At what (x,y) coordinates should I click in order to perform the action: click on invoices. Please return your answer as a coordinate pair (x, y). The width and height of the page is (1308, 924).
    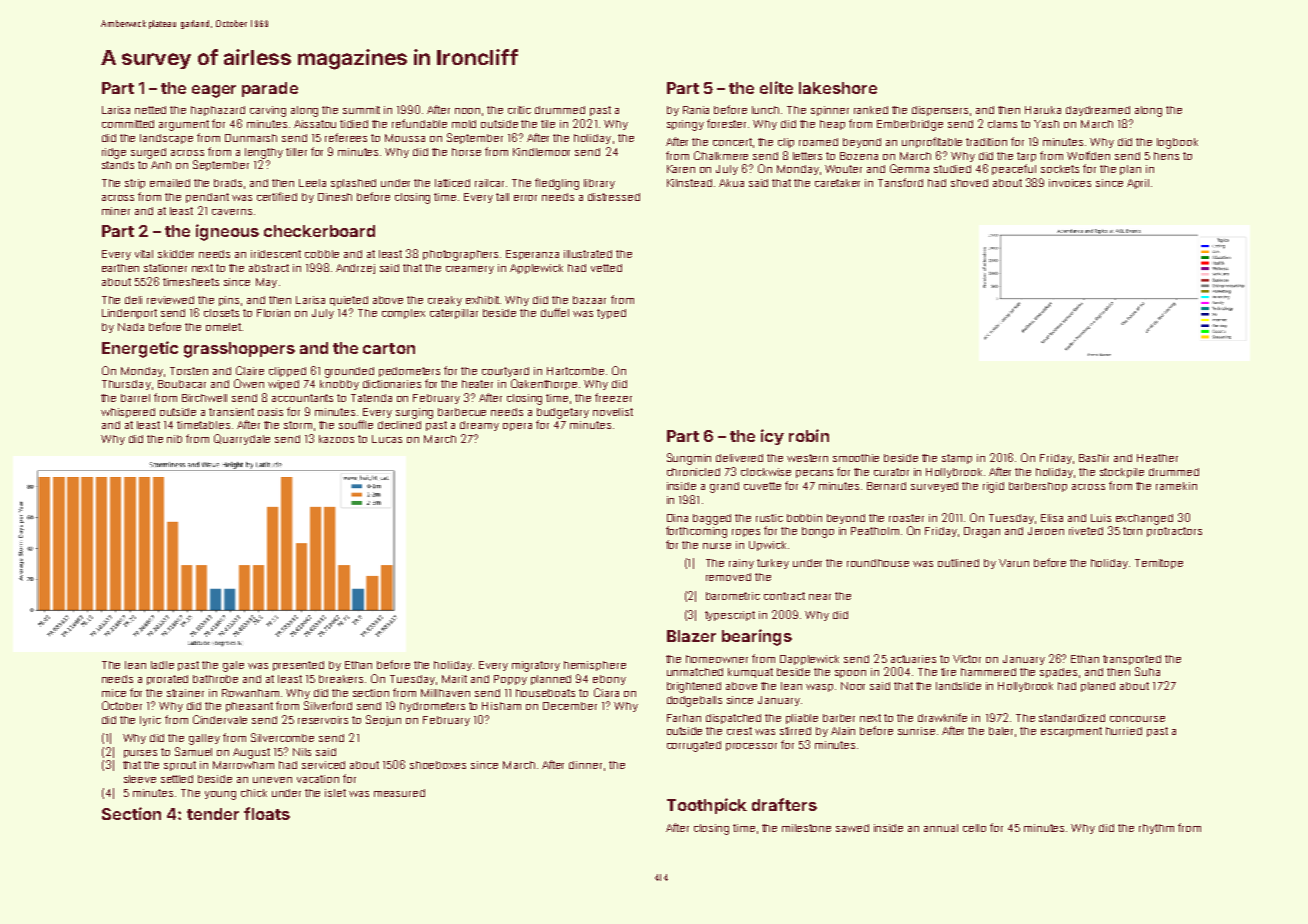
    Looking at the image, I should click on (1070, 183).
